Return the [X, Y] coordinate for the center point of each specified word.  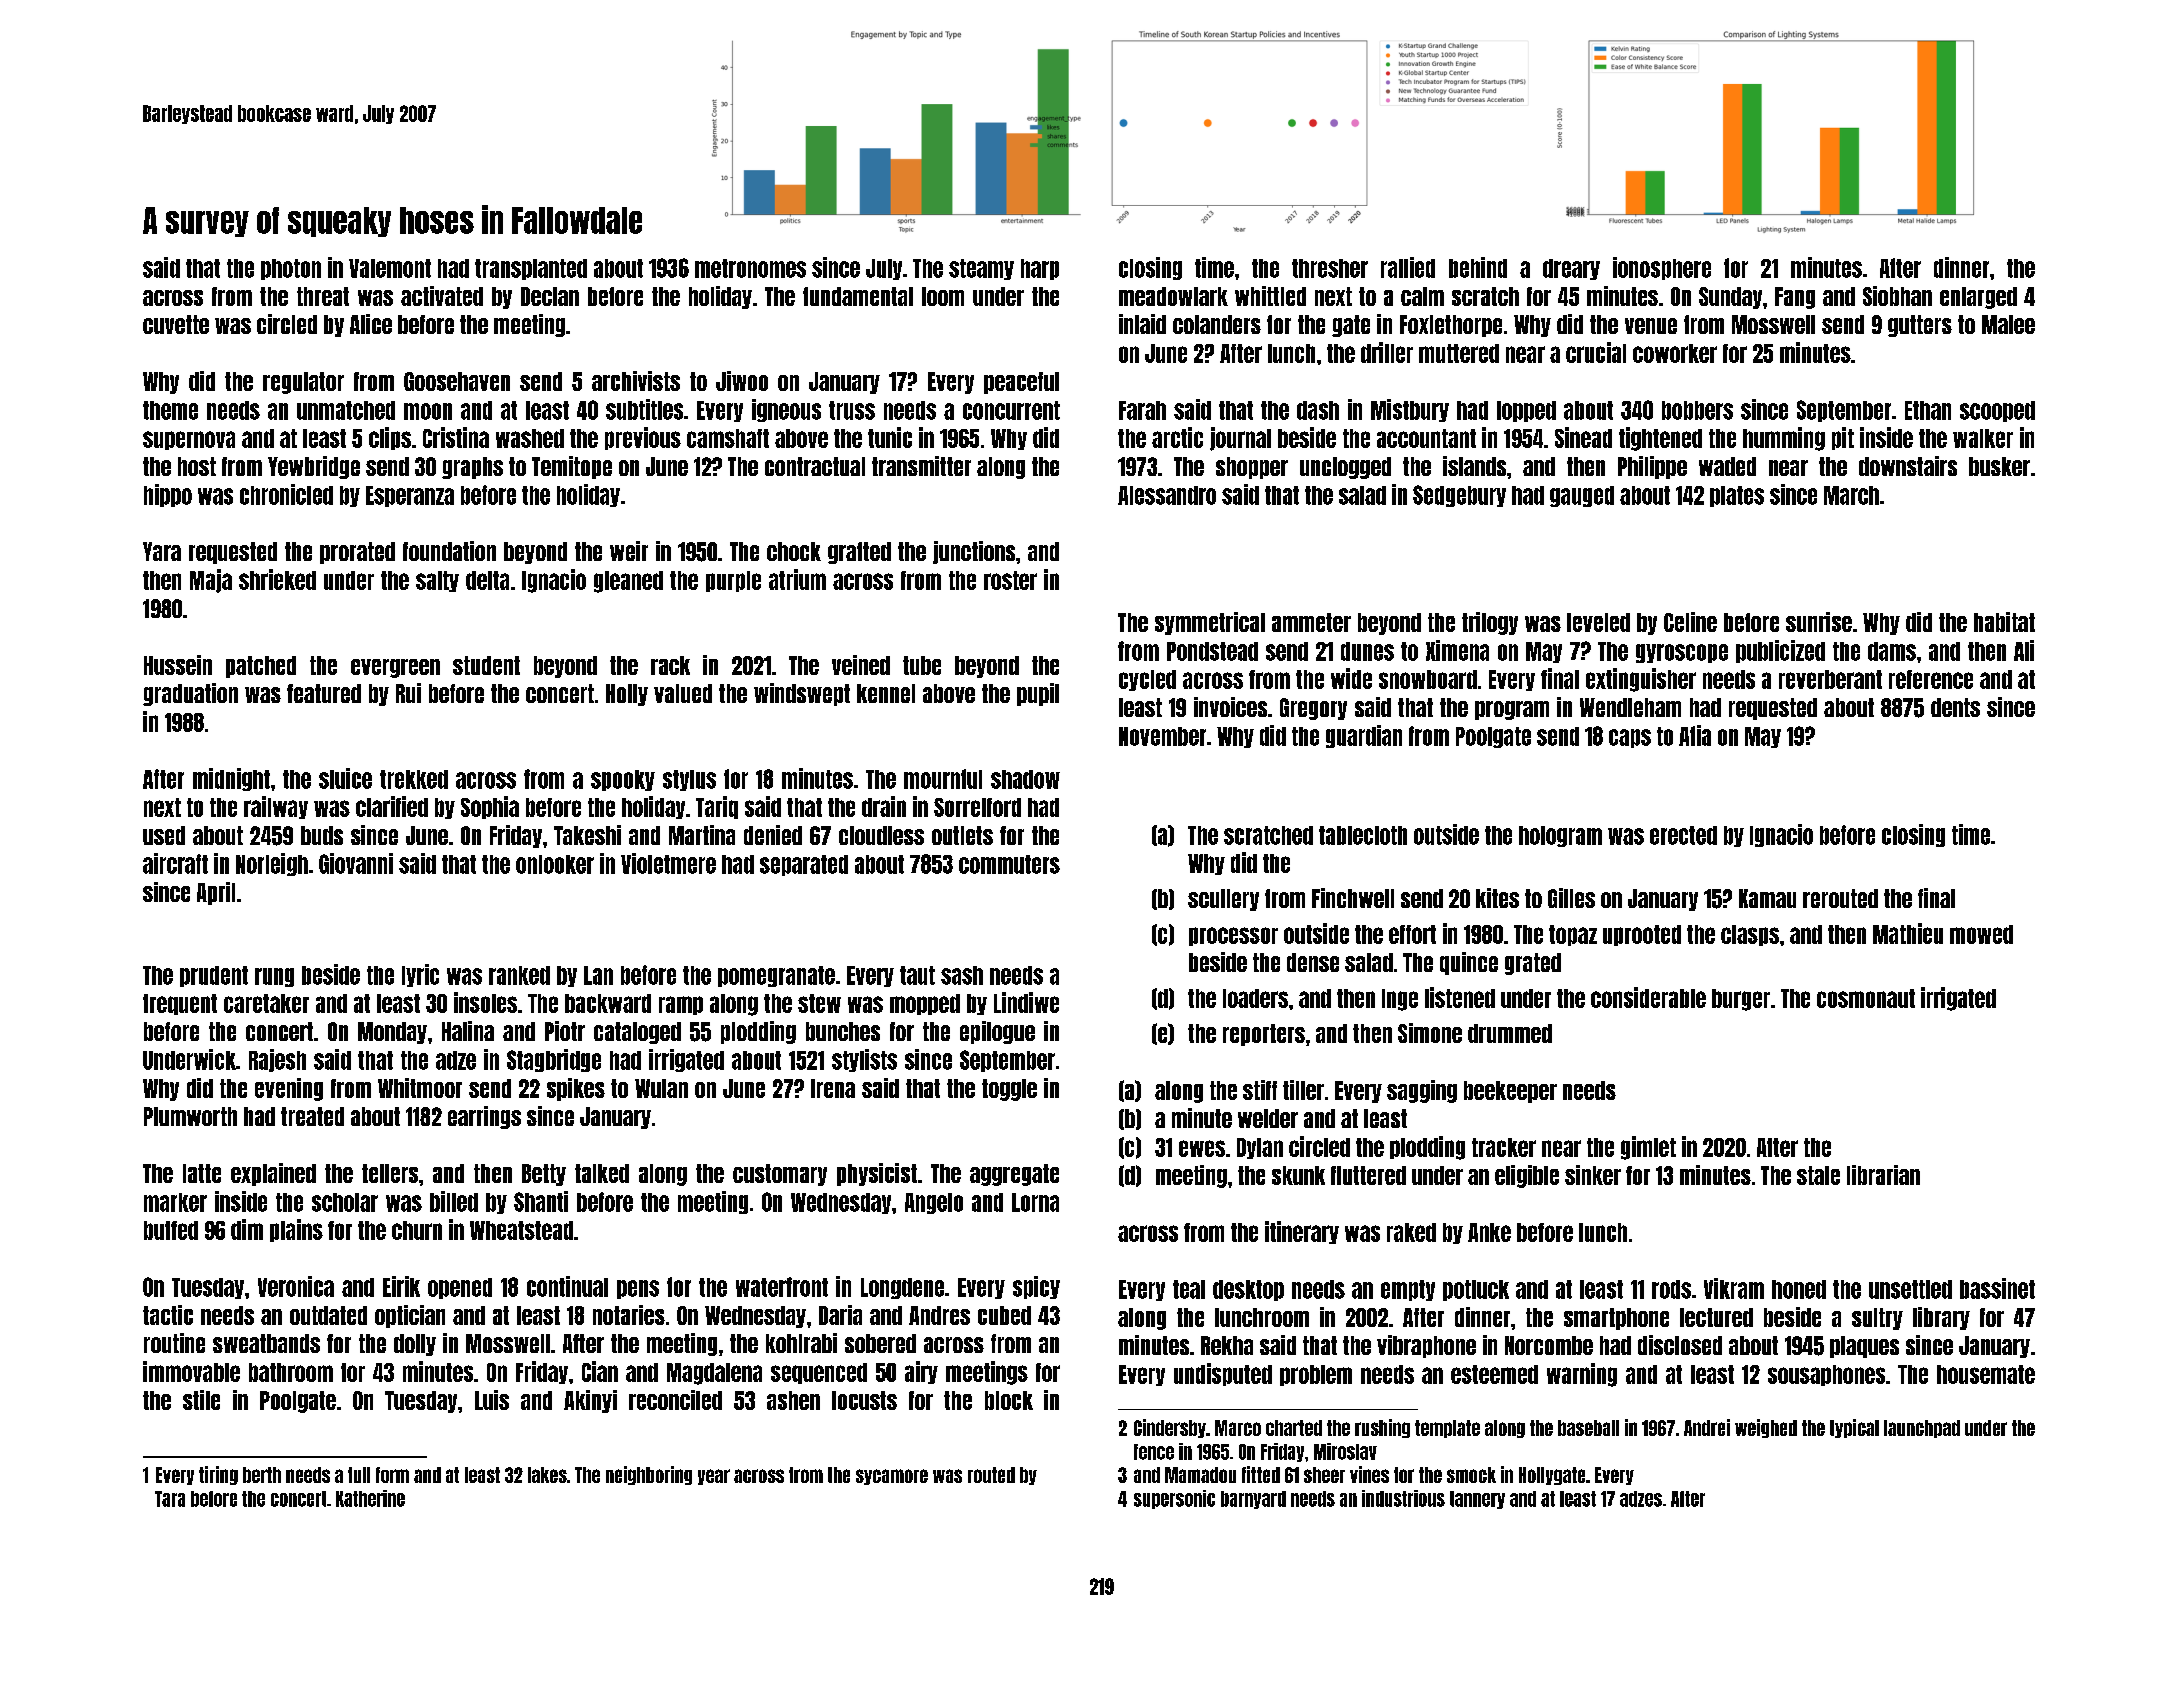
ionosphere [1662, 268]
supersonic [1174, 1499]
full [359, 1475]
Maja [211, 581]
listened [1460, 997]
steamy [981, 269]
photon [291, 269]
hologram [1560, 836]
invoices [1230, 707]
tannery [1477, 1500]
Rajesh [277, 1060]
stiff [1260, 1090]
